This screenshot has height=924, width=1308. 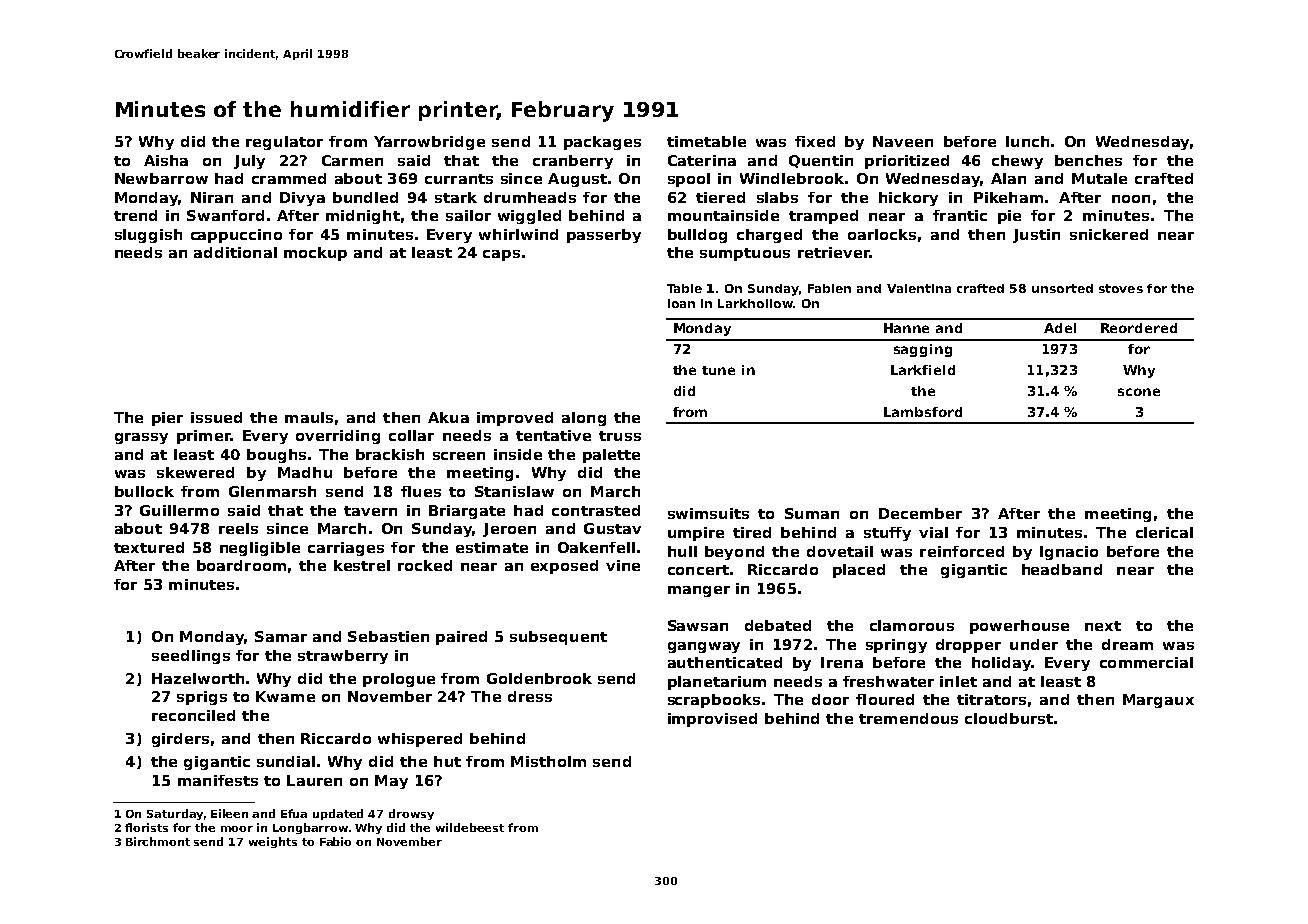 What do you see at coordinates (602, 143) in the screenshot?
I see `packages` at bounding box center [602, 143].
